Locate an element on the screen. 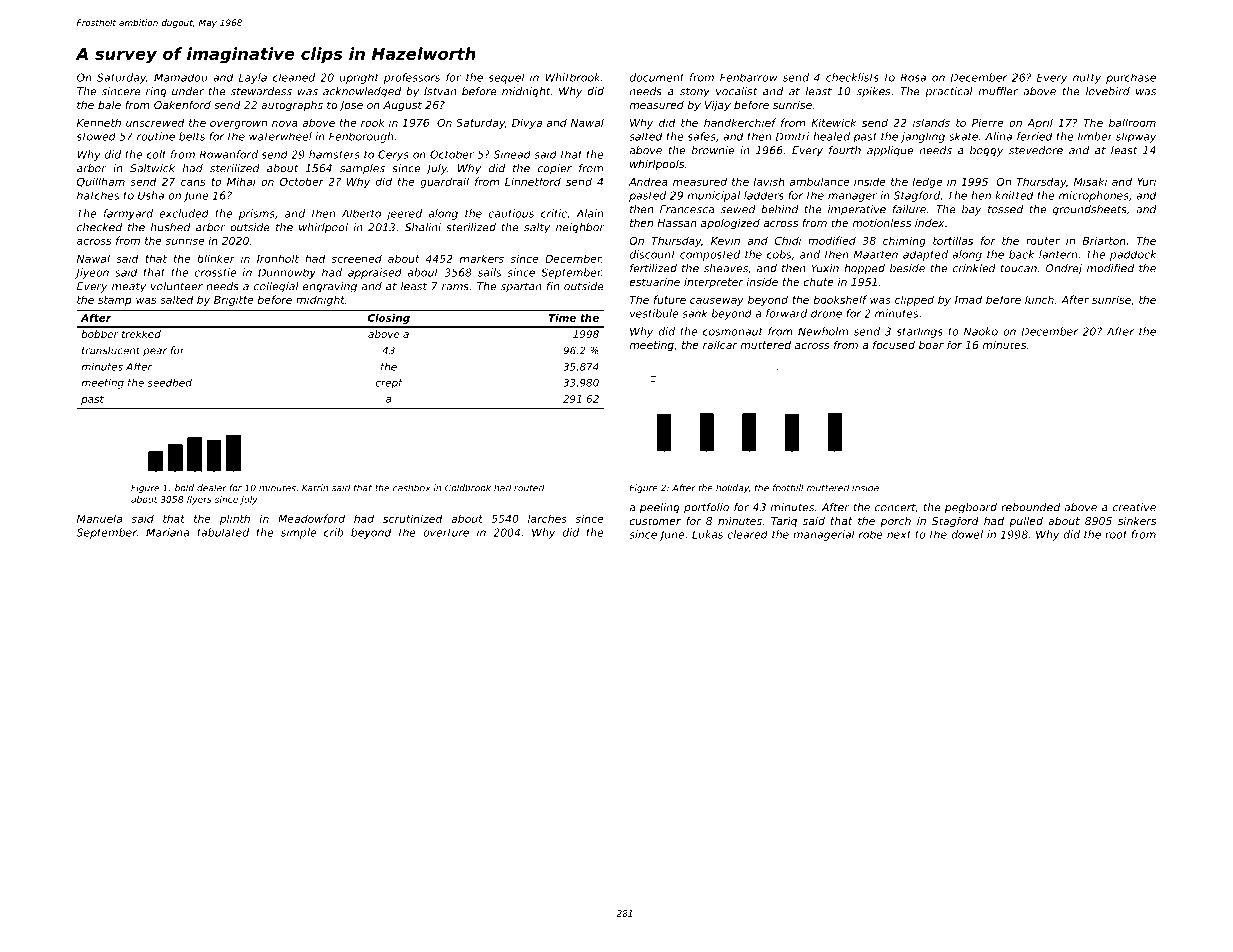  rebounded is located at coordinates (1030, 507).
